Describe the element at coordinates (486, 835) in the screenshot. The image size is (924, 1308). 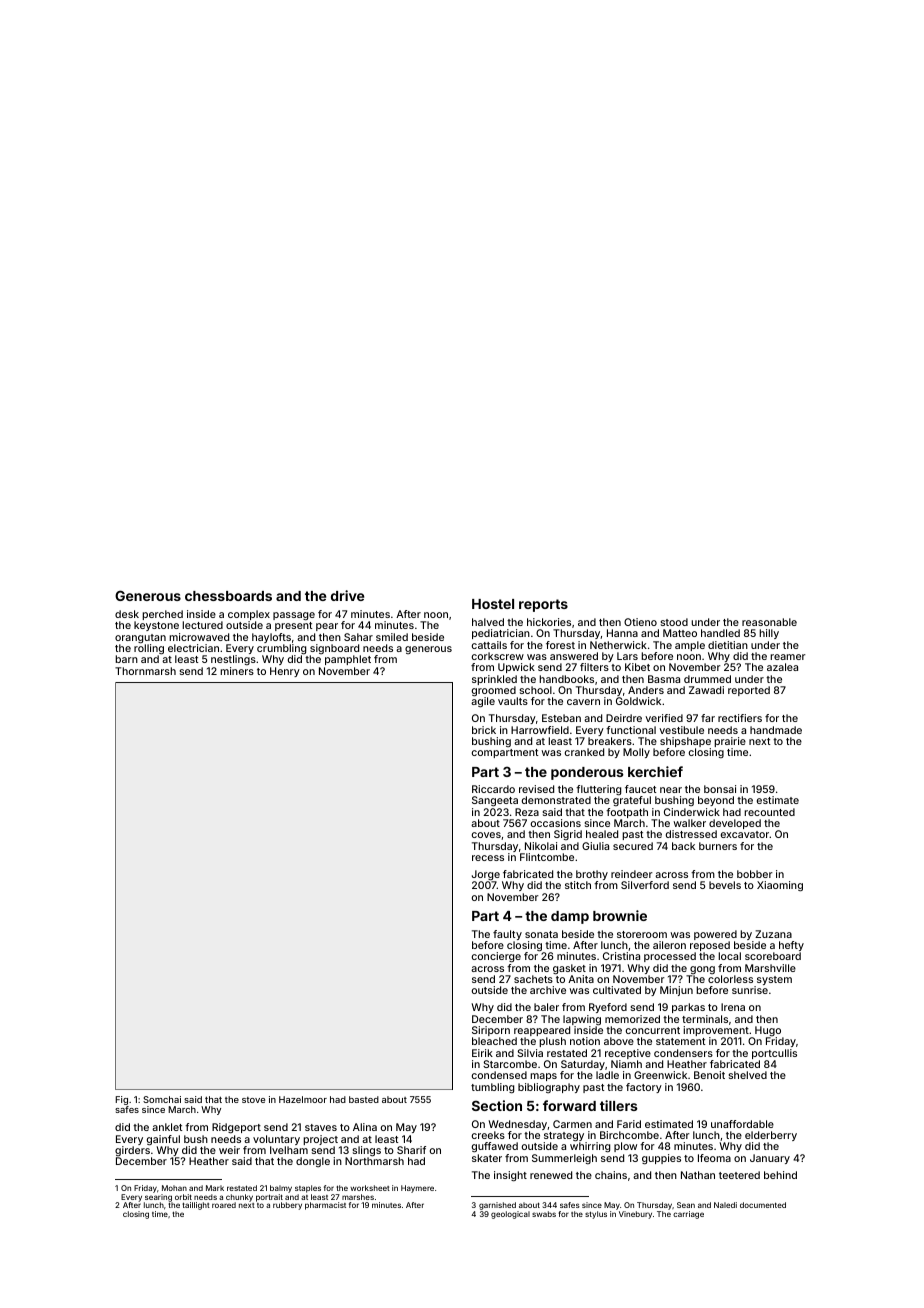
I see `coves` at that location.
